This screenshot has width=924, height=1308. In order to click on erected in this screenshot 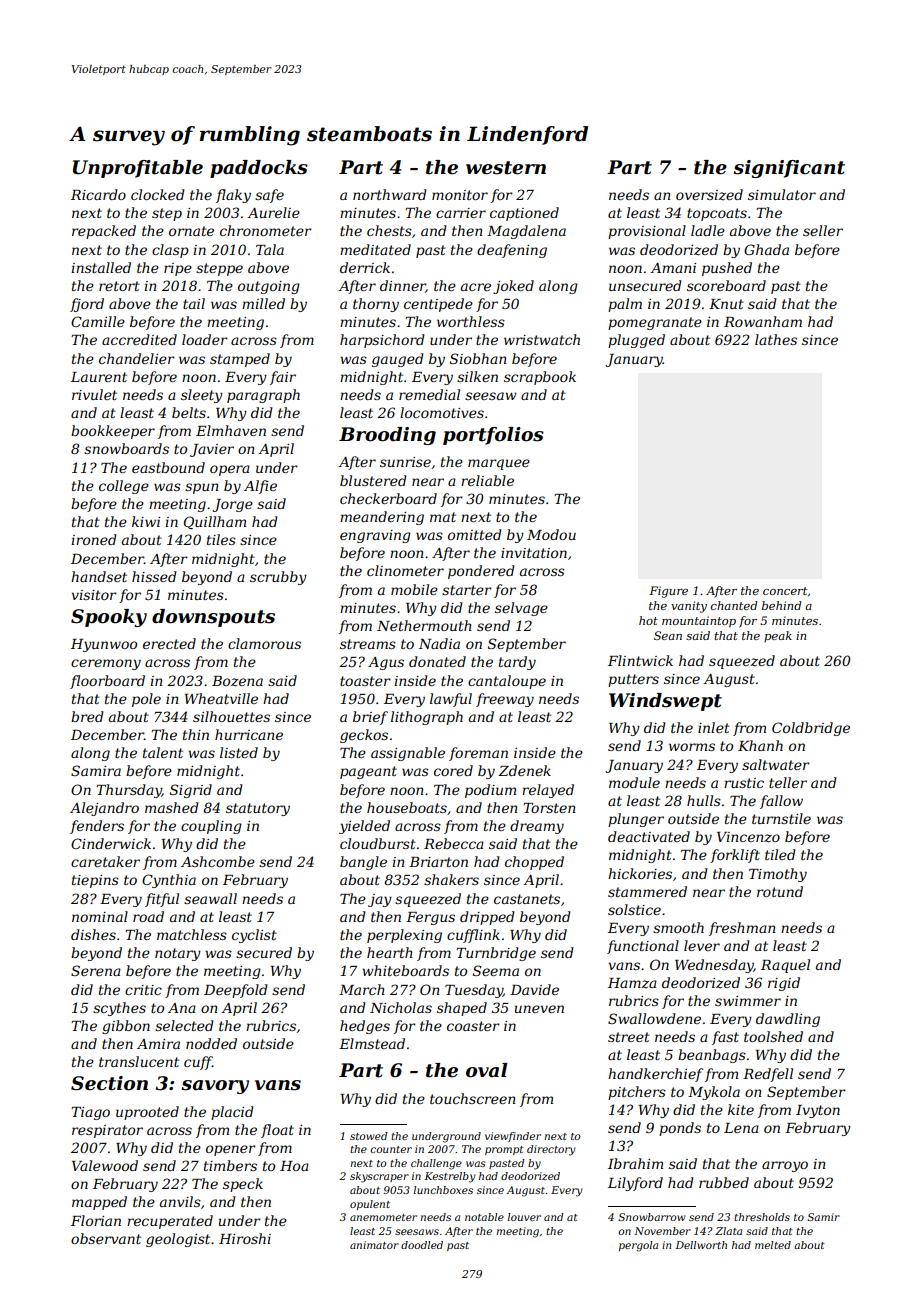, I will do `click(169, 643)`.
